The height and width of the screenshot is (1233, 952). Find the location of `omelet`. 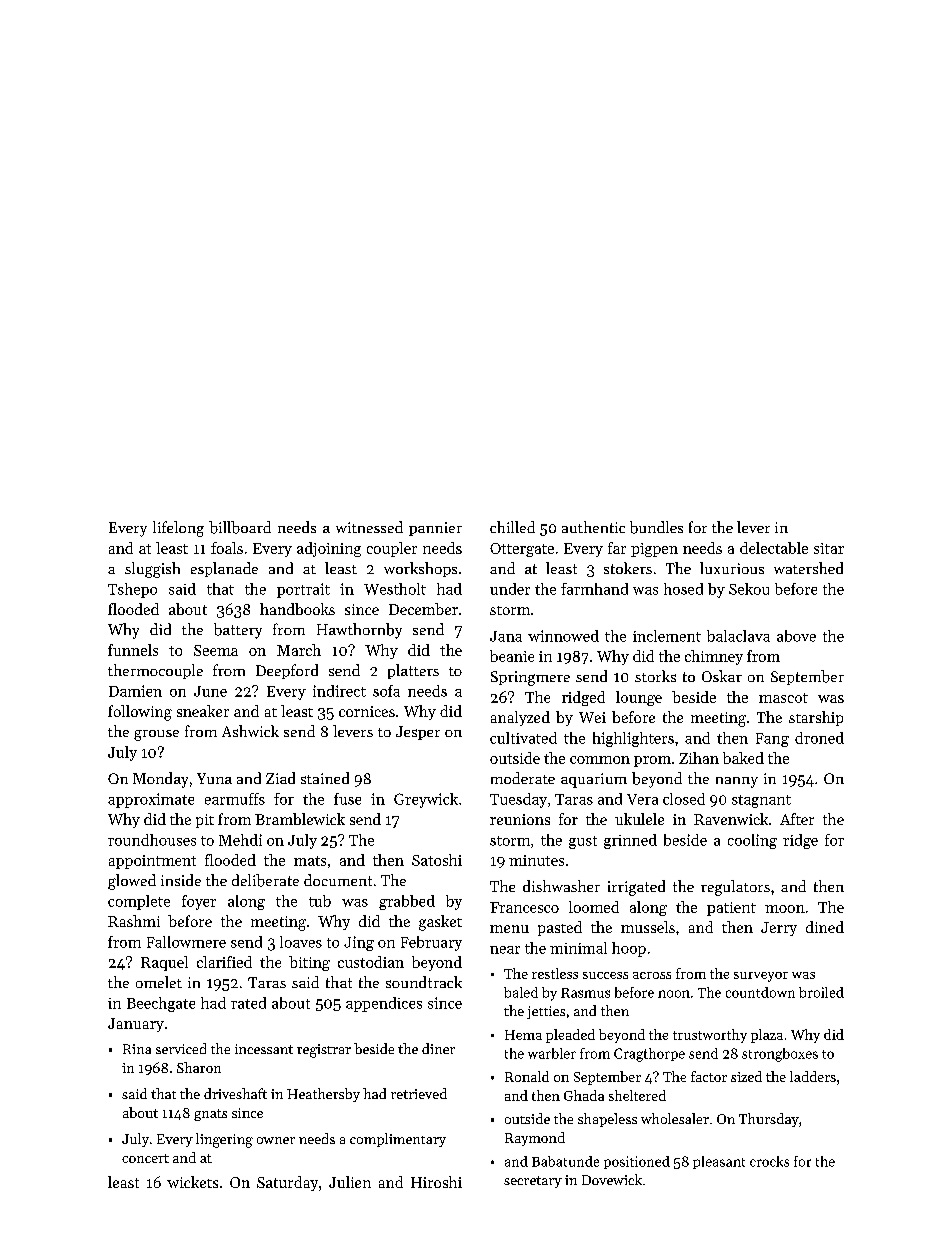

omelet is located at coordinates (159, 982).
